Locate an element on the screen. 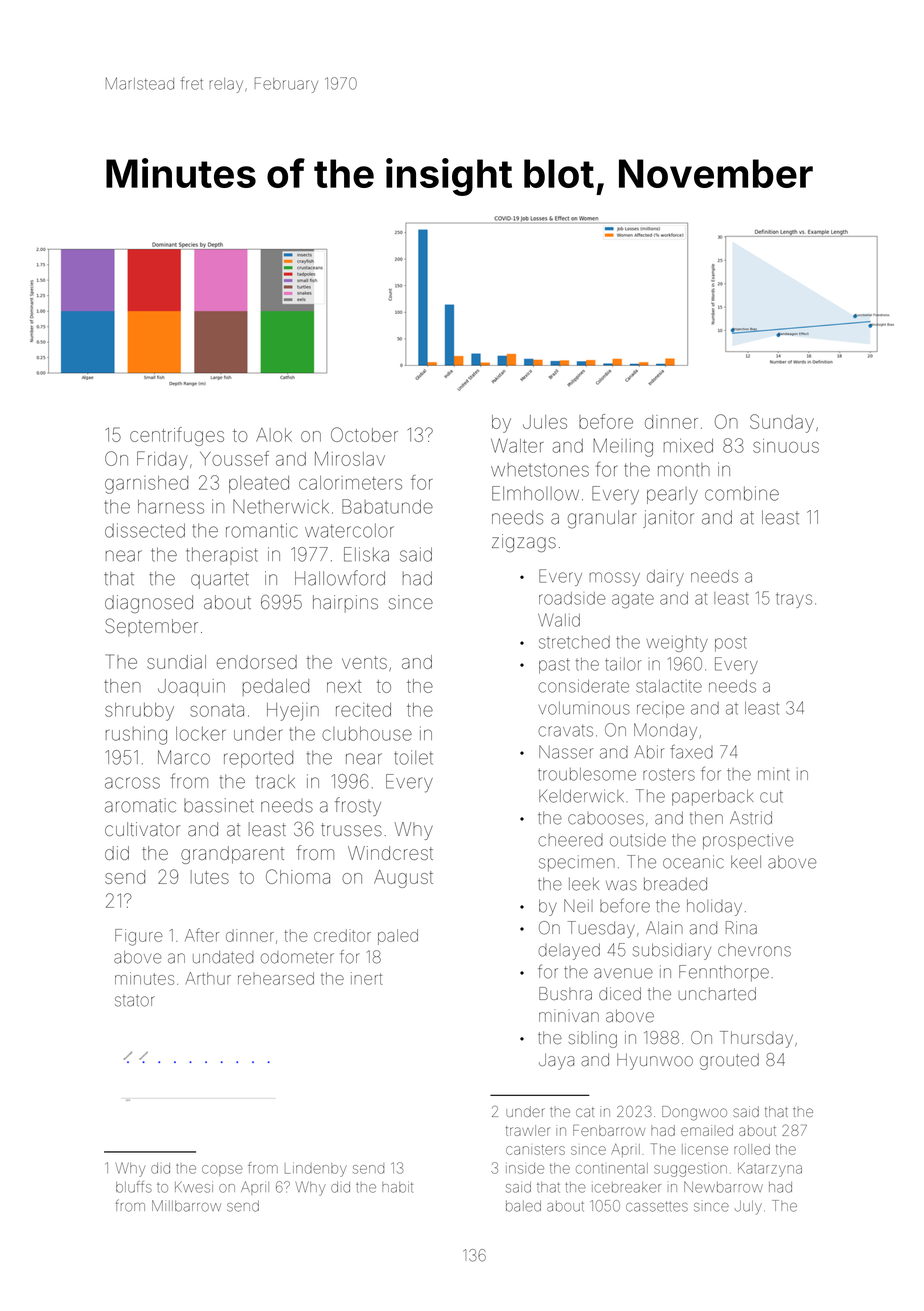 The width and height of the screenshot is (924, 1311). Lindenby is located at coordinates (316, 1170).
